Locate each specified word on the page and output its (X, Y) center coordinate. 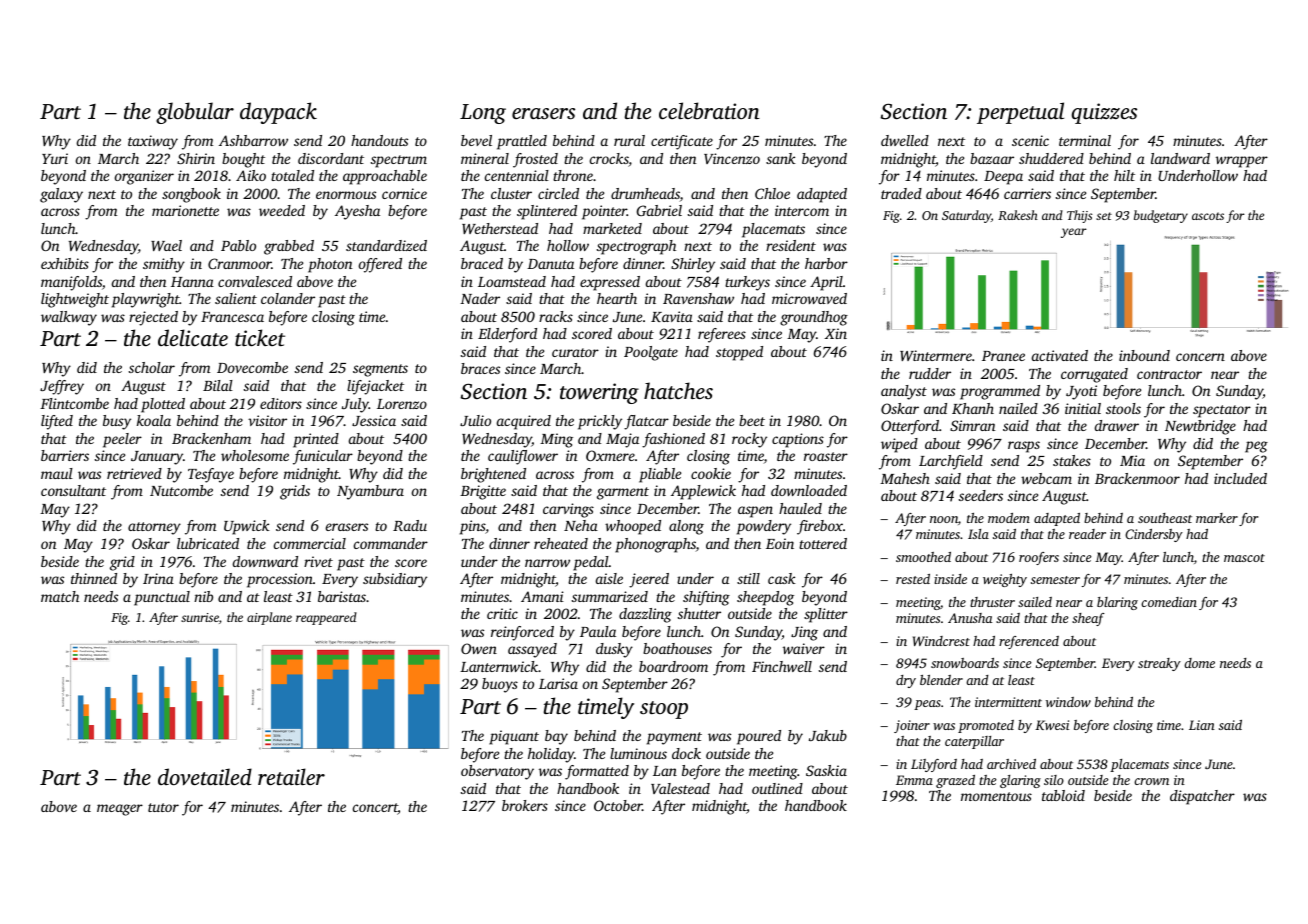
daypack (278, 113)
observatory (497, 772)
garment (623, 493)
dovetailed (205, 777)
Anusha (970, 618)
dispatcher (1202, 797)
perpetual (1020, 113)
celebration (709, 110)
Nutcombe (181, 490)
